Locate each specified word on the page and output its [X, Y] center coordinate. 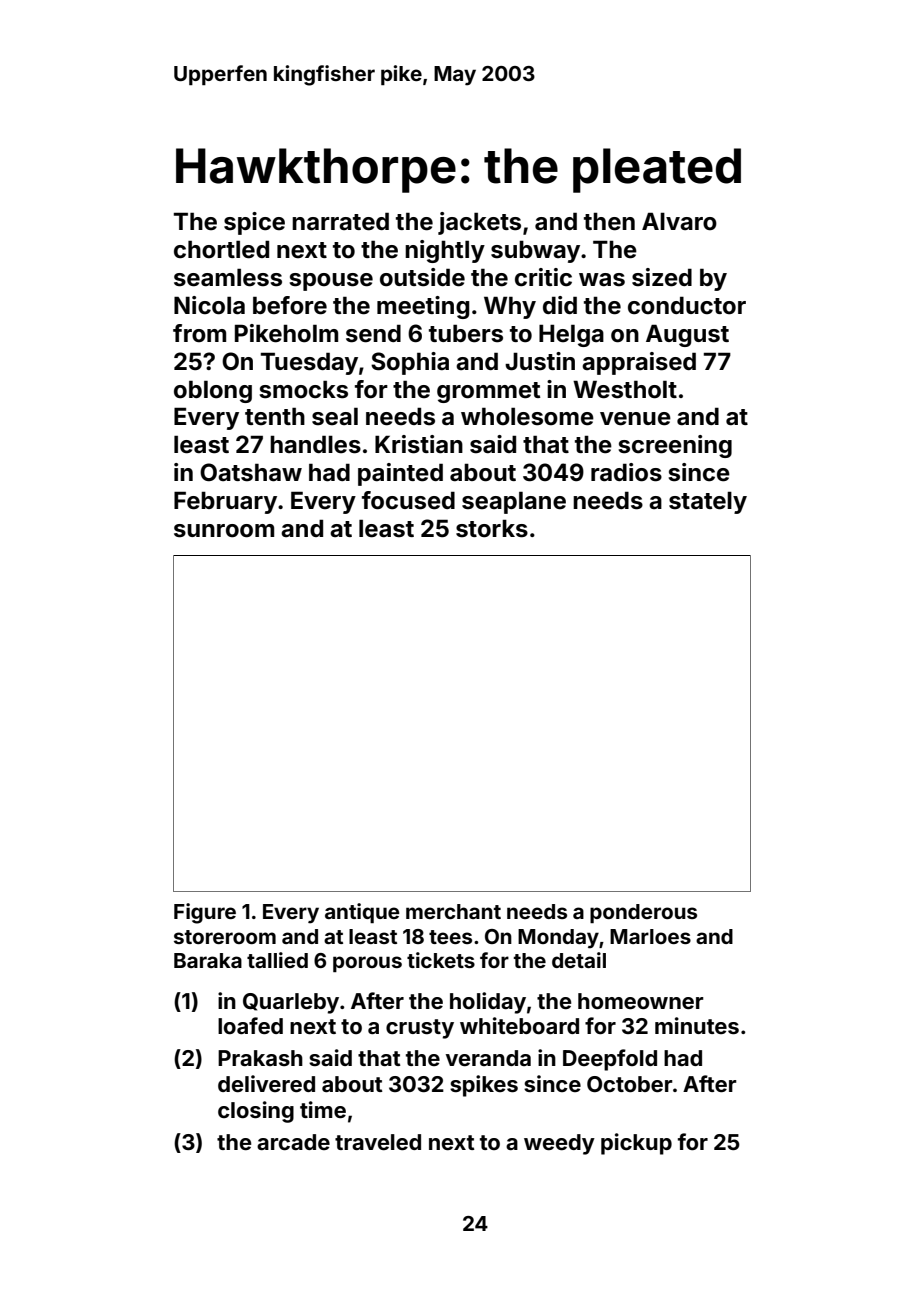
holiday [488, 1003]
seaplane [514, 502]
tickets [441, 960]
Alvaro [679, 221]
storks [492, 528]
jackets [479, 223]
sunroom [224, 531]
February [225, 502]
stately [708, 502]
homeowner [641, 1001]
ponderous [643, 913]
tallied [277, 960]
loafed [250, 1025]
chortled [221, 249]
